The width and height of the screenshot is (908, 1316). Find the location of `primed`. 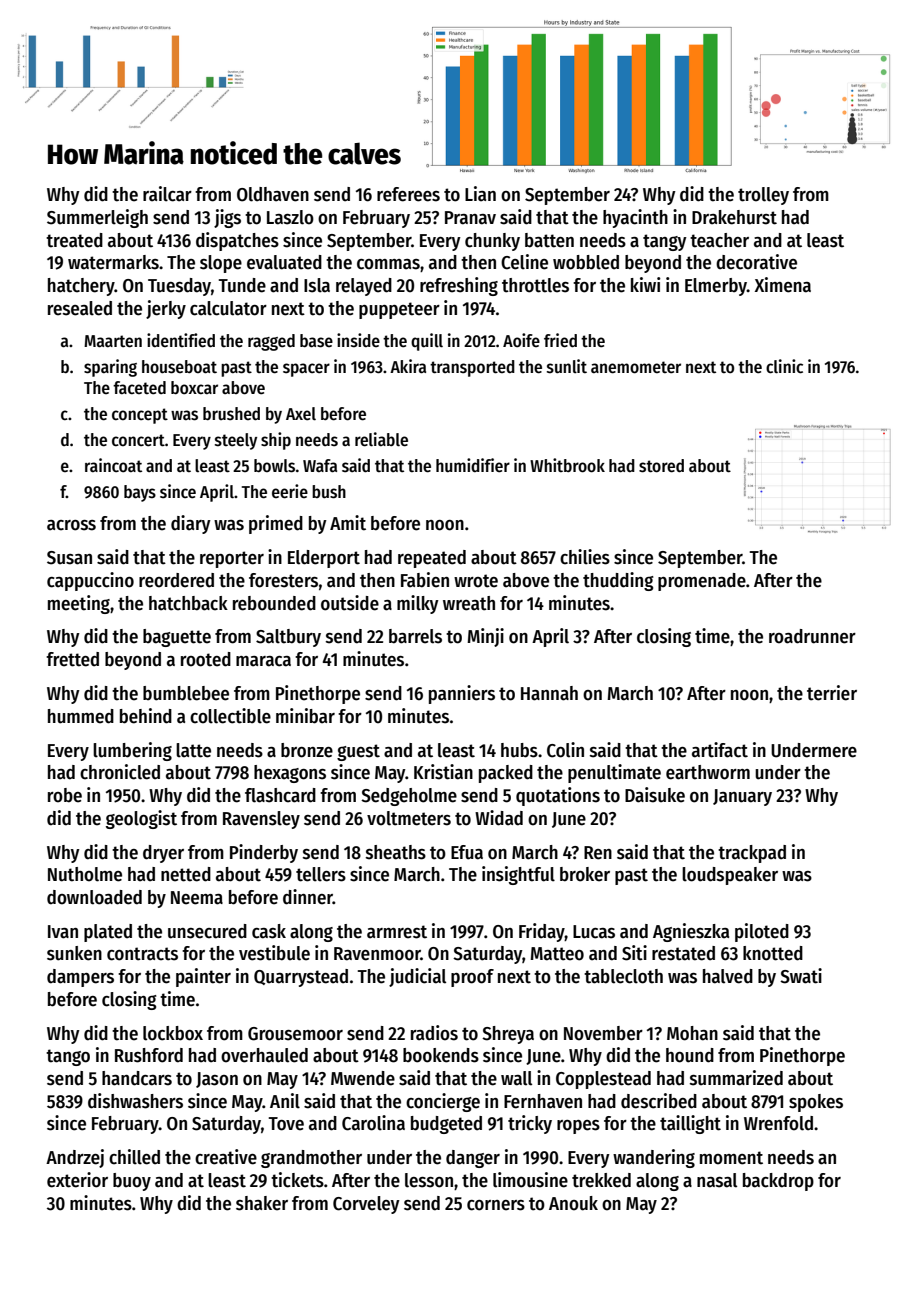

primed is located at coordinates (276, 524).
